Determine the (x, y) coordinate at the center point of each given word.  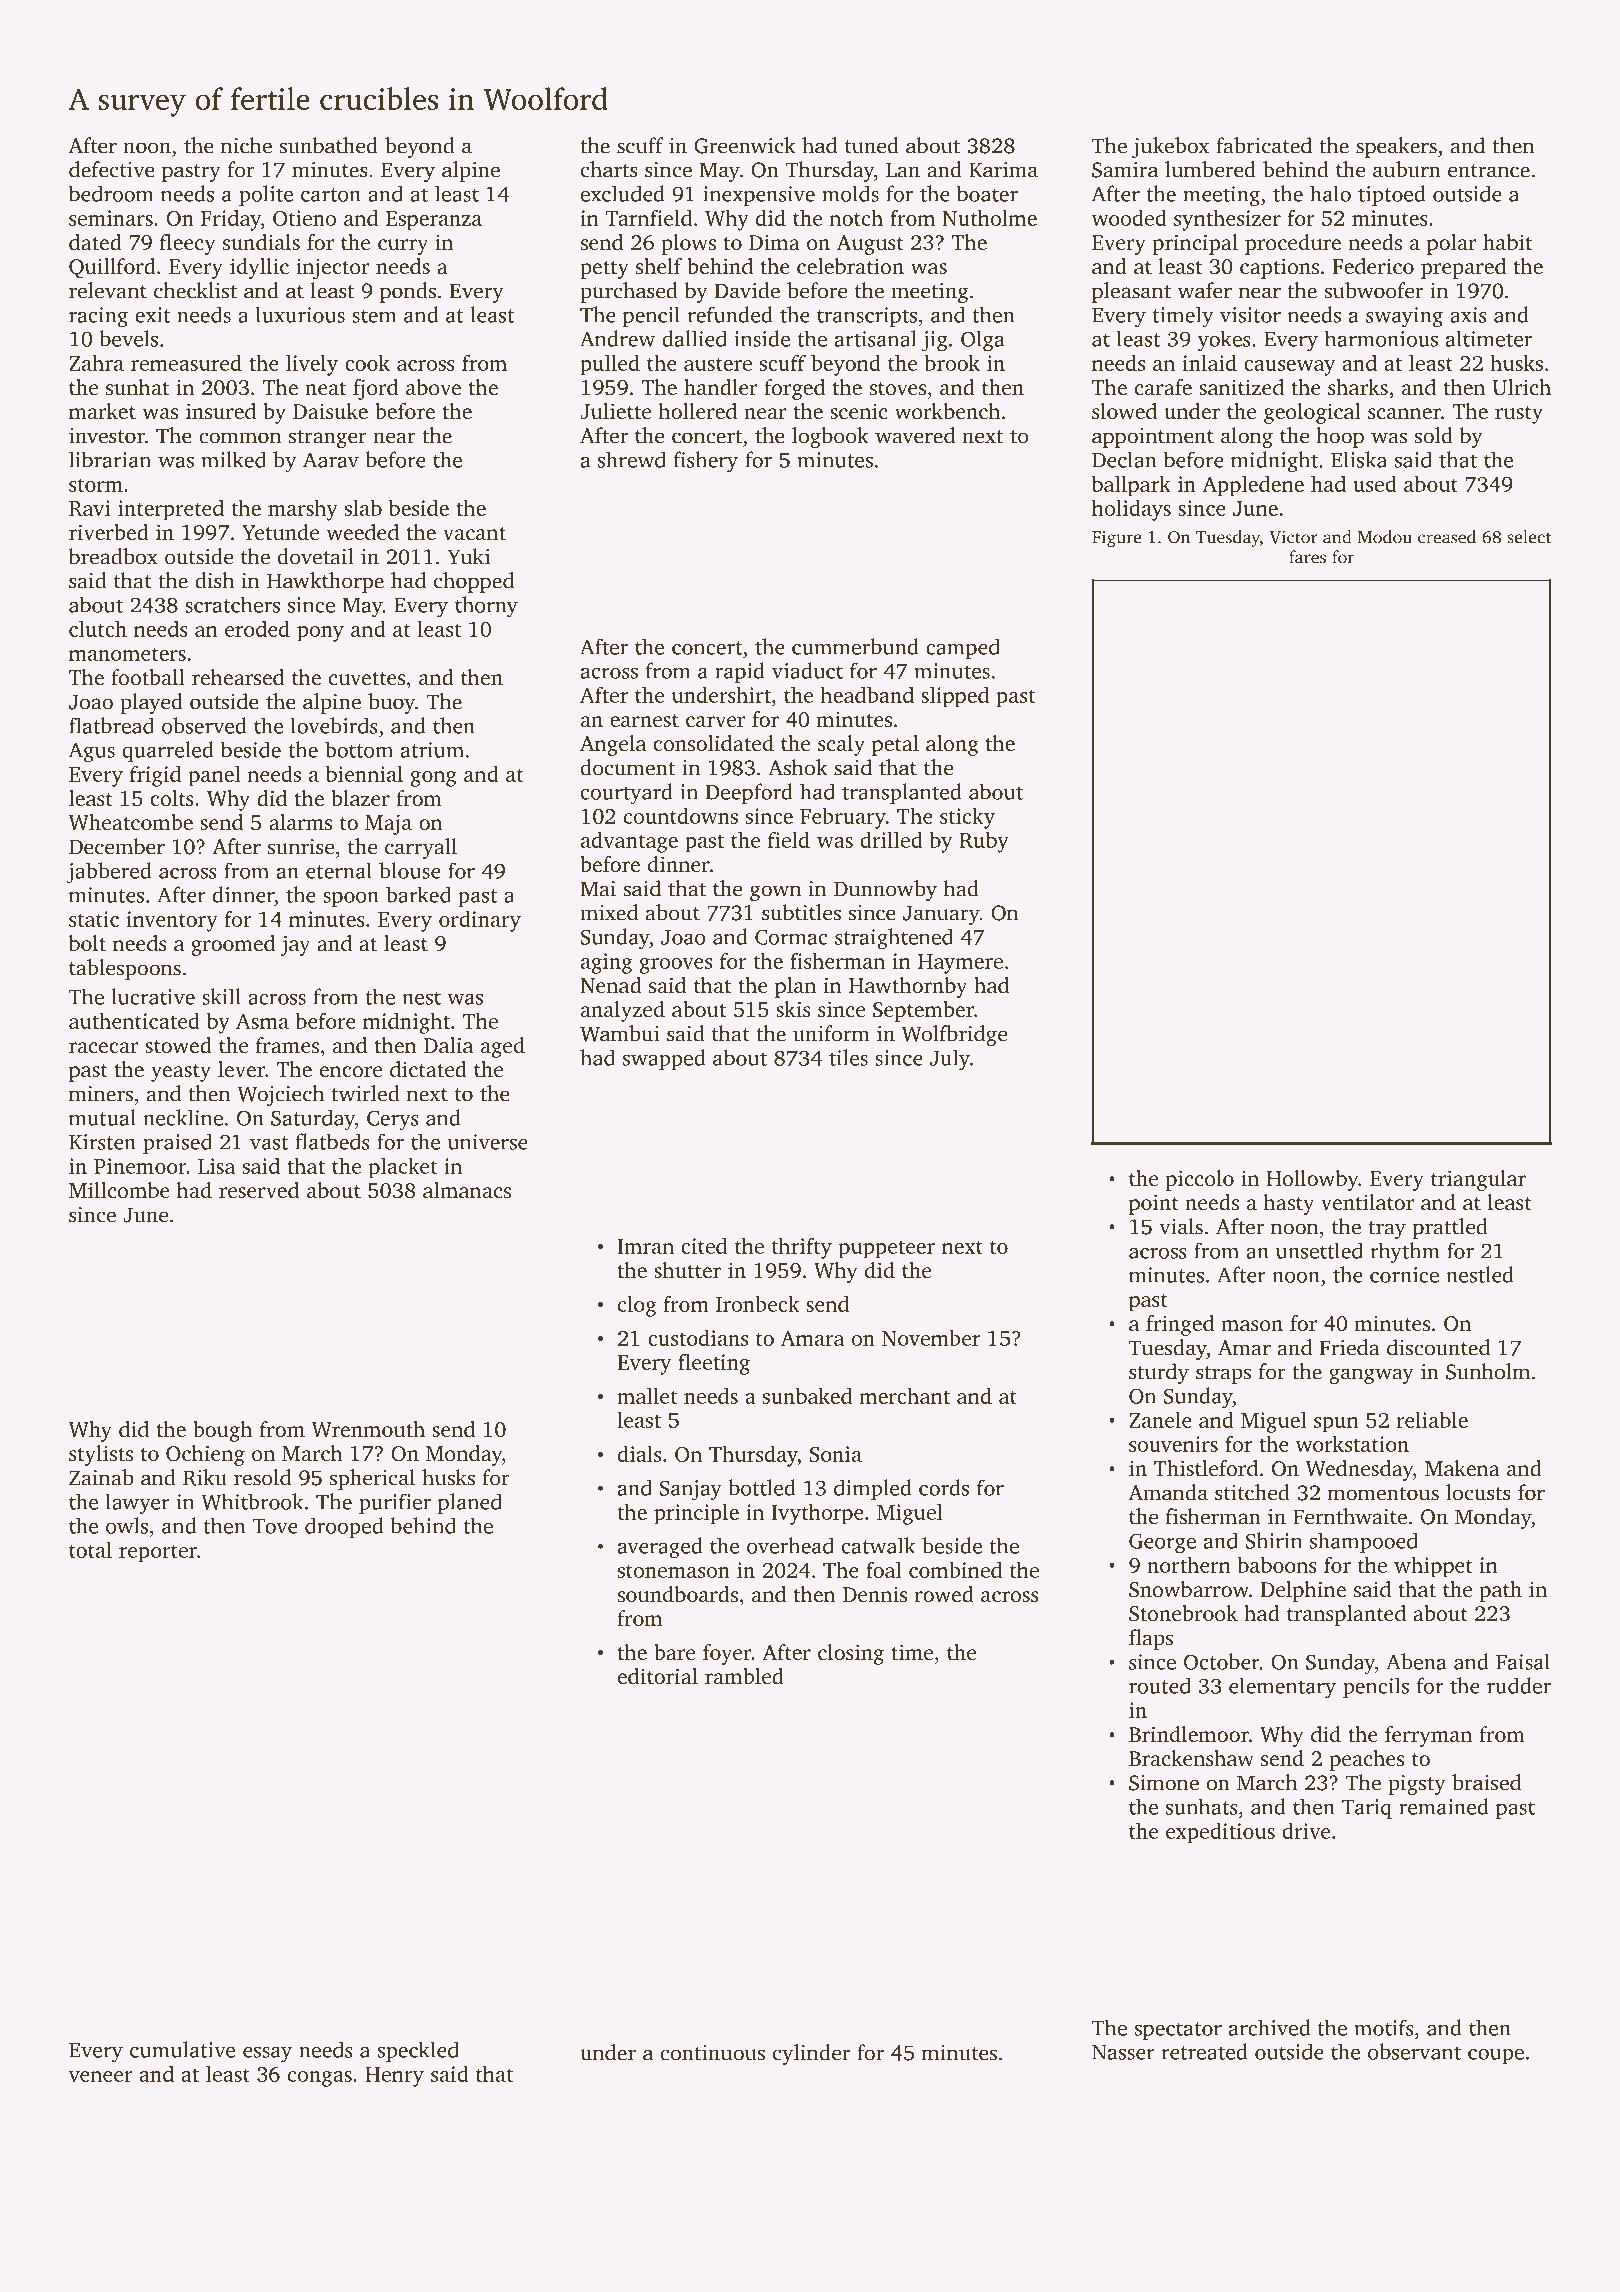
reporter (158, 1554)
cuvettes (367, 678)
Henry (394, 2077)
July (950, 1059)
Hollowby (1312, 1180)
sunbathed (328, 145)
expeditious (1220, 1833)
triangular (1478, 1180)
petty (604, 270)
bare (674, 1652)
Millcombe (119, 1190)
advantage (629, 842)
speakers (1396, 147)
